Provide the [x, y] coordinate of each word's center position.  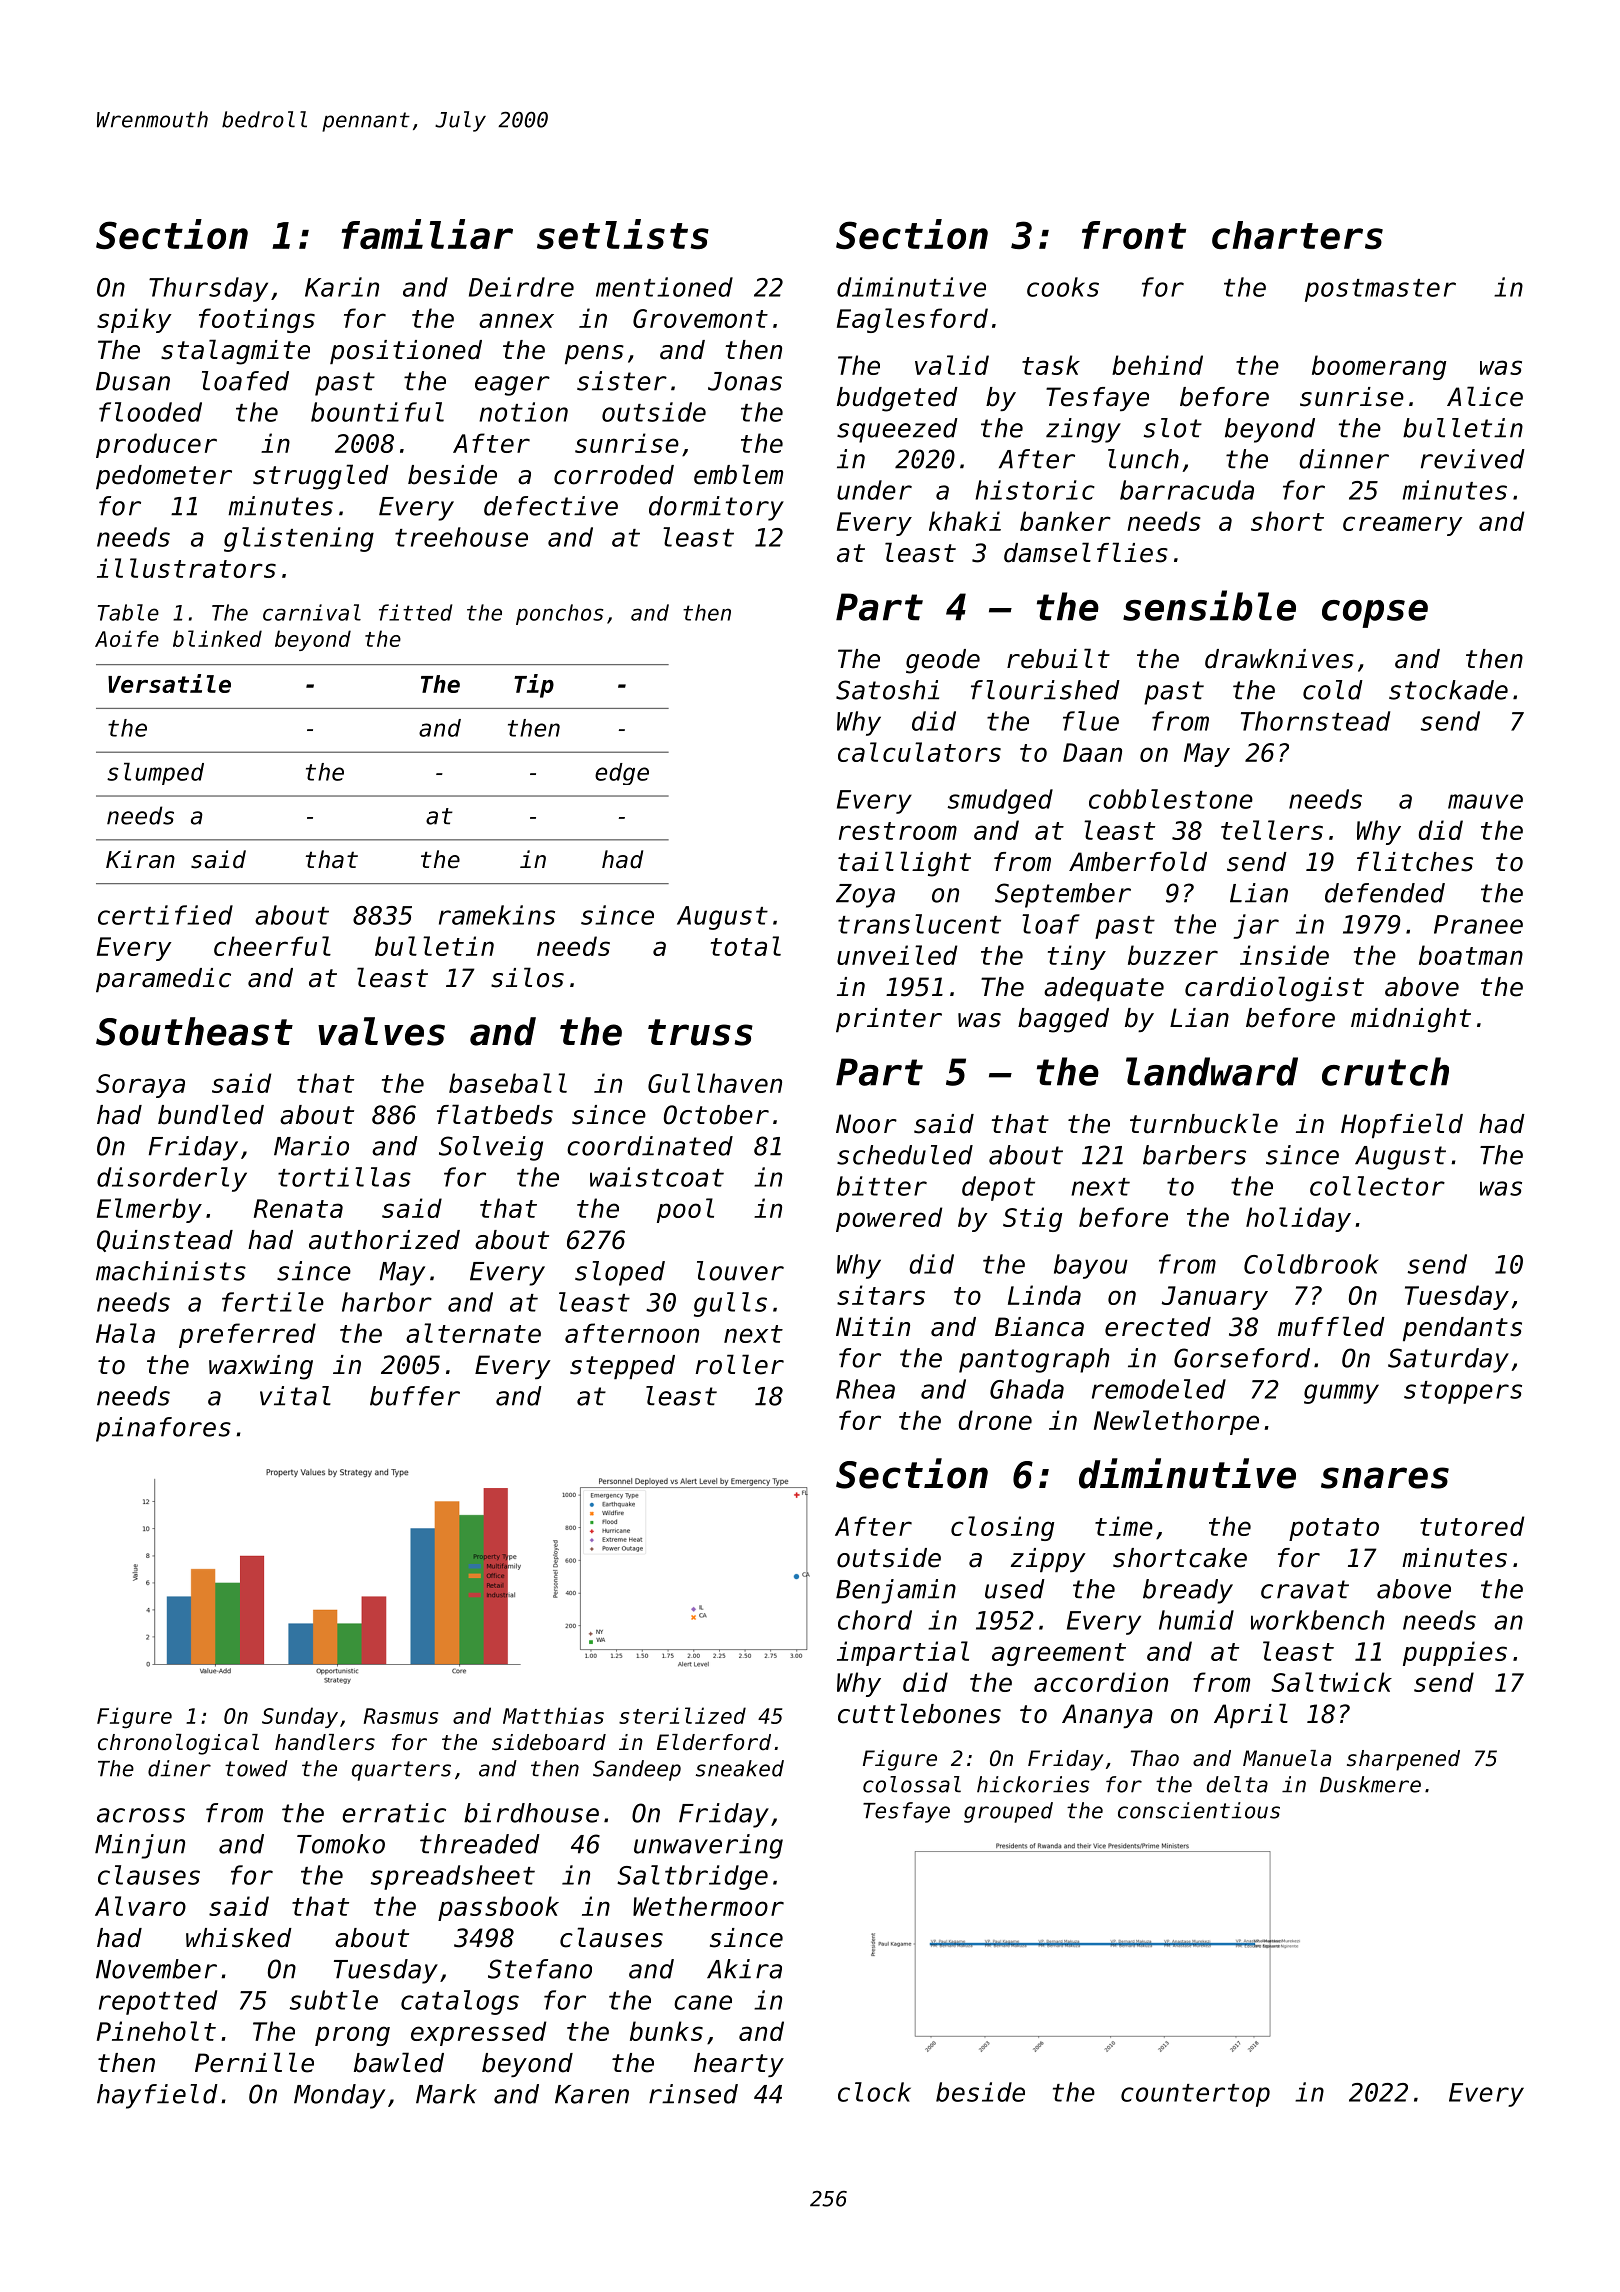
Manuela [1287, 1758]
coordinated [650, 1146]
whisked [239, 1938]
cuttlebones [919, 1713]
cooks [1063, 287]
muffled [1331, 1326]
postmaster [1380, 290]
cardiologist [1274, 989]
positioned [406, 352]
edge [622, 774]
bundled [211, 1114]
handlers [325, 1742]
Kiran [140, 859]
